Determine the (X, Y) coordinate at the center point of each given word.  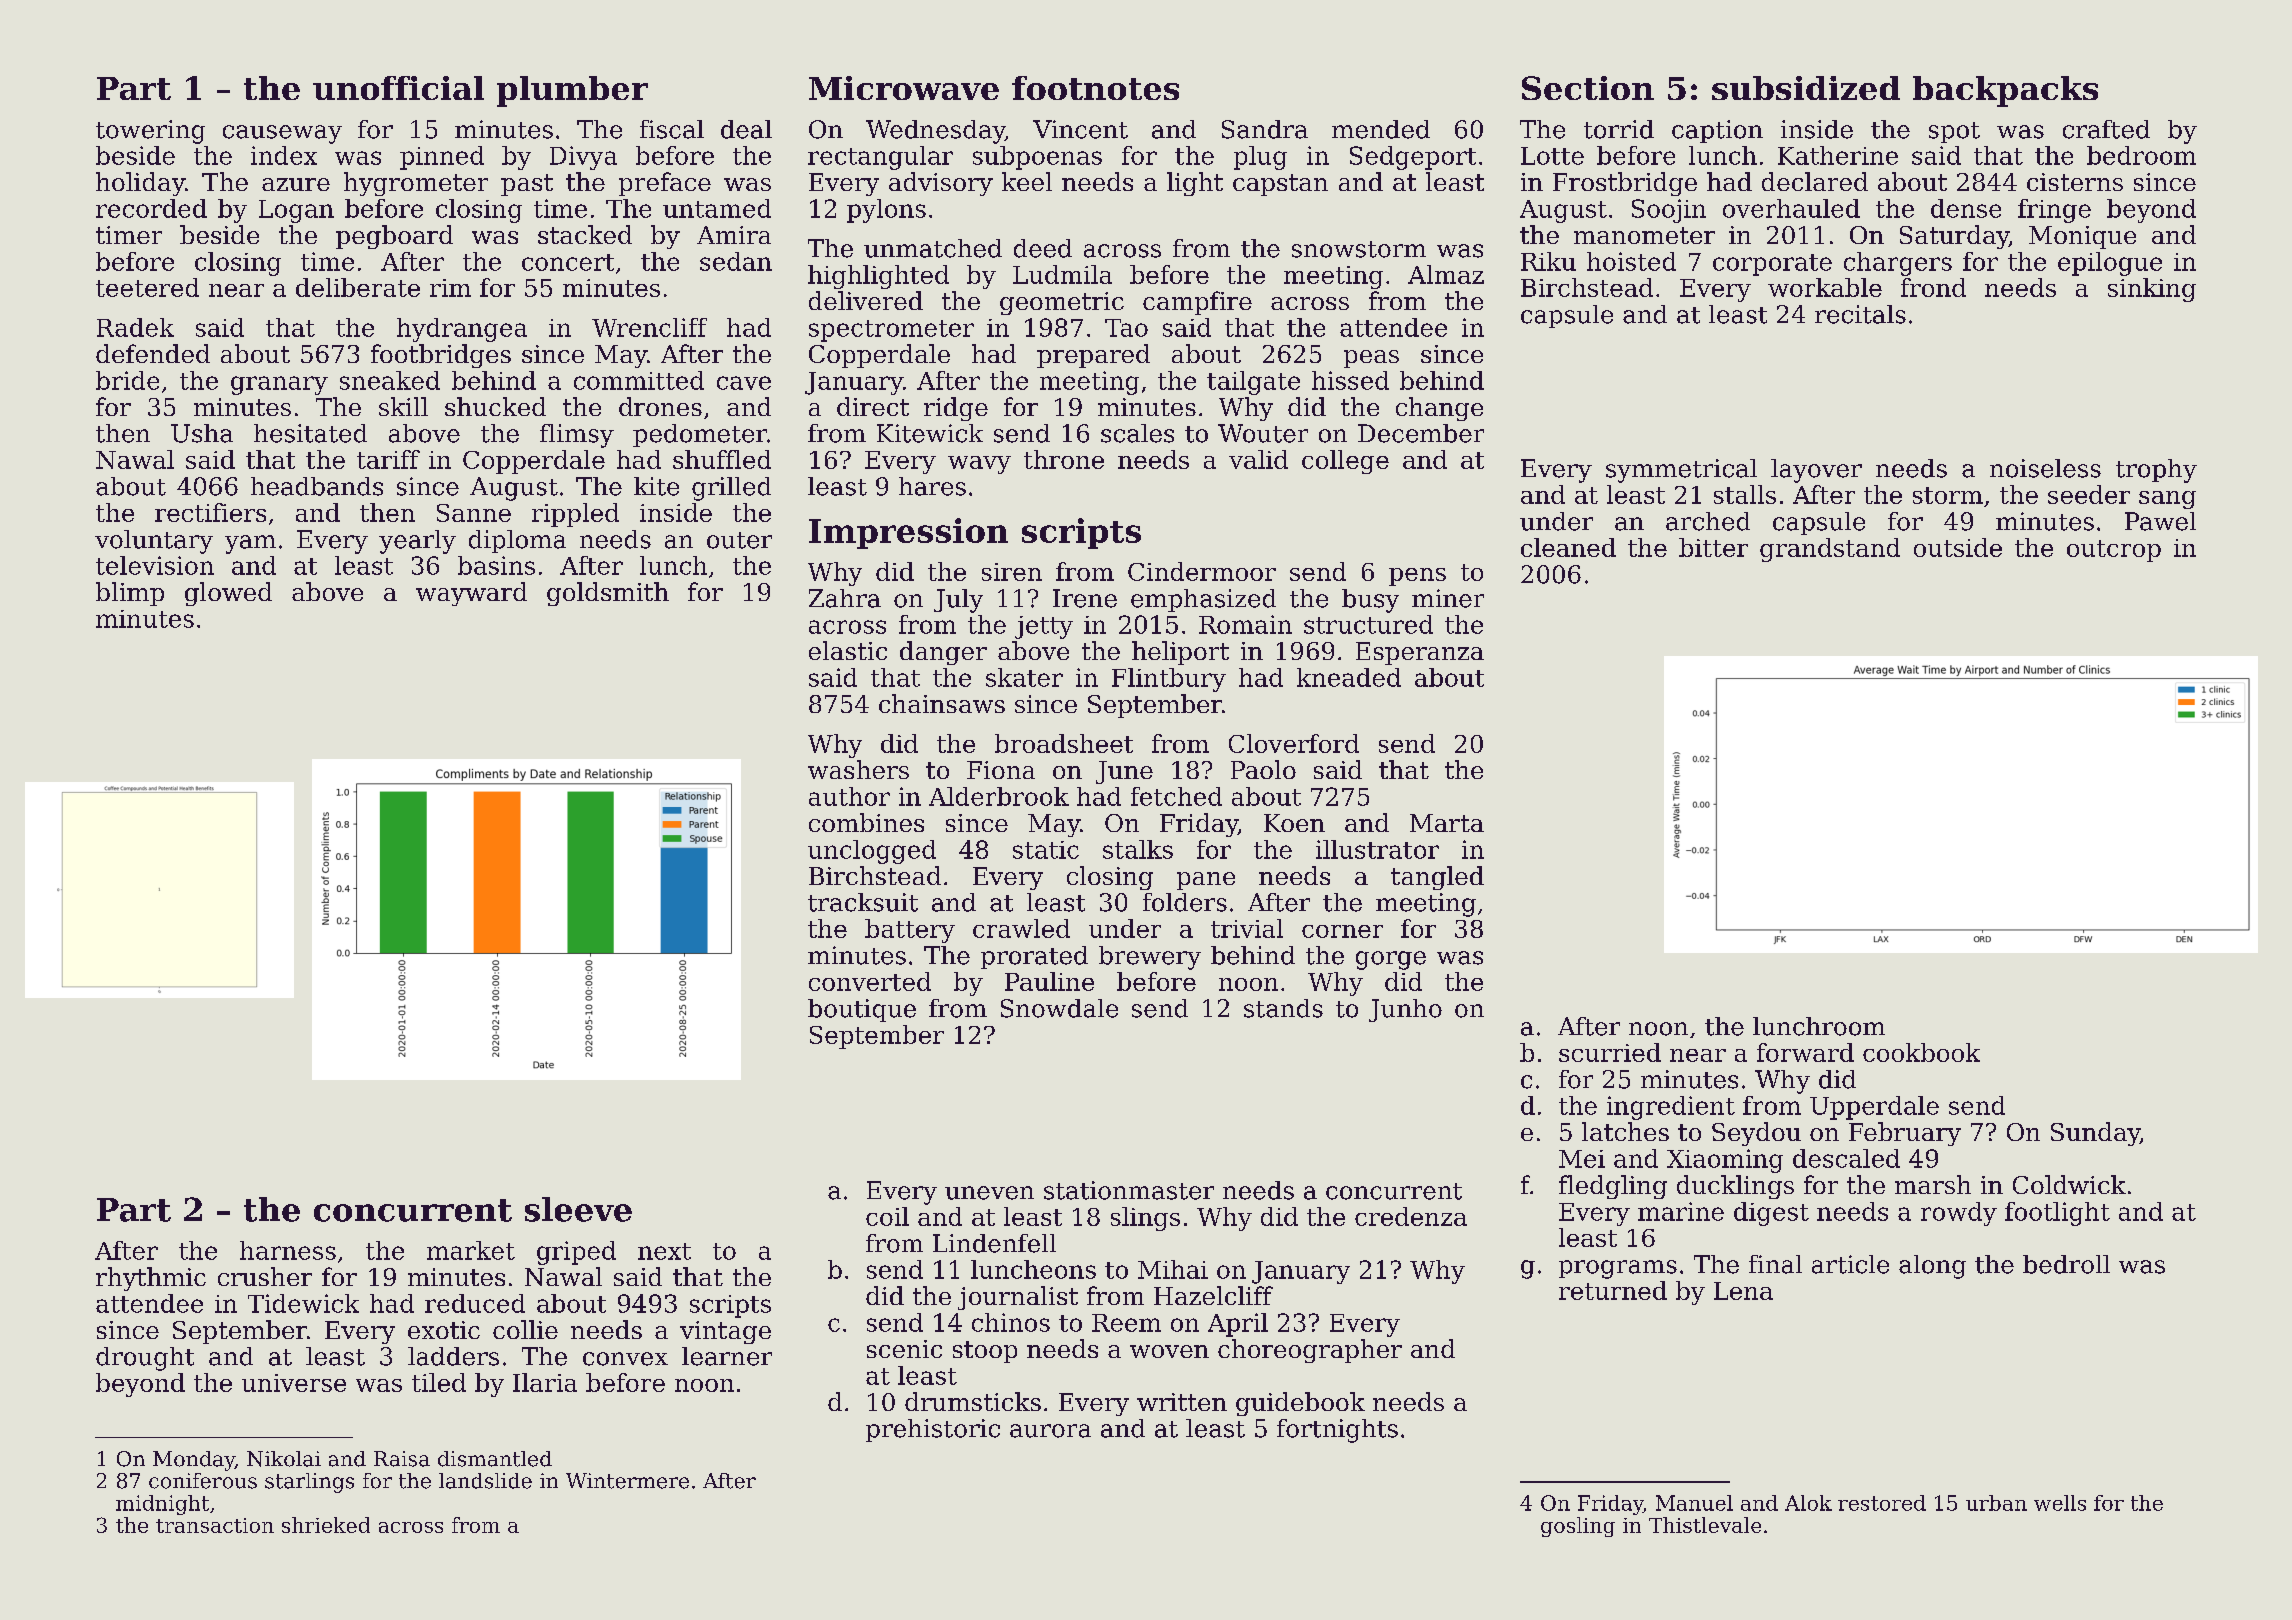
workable (1825, 287)
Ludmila (1062, 274)
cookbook (1921, 1052)
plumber (572, 91)
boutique (862, 1010)
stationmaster (1129, 1190)
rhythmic (151, 1279)
